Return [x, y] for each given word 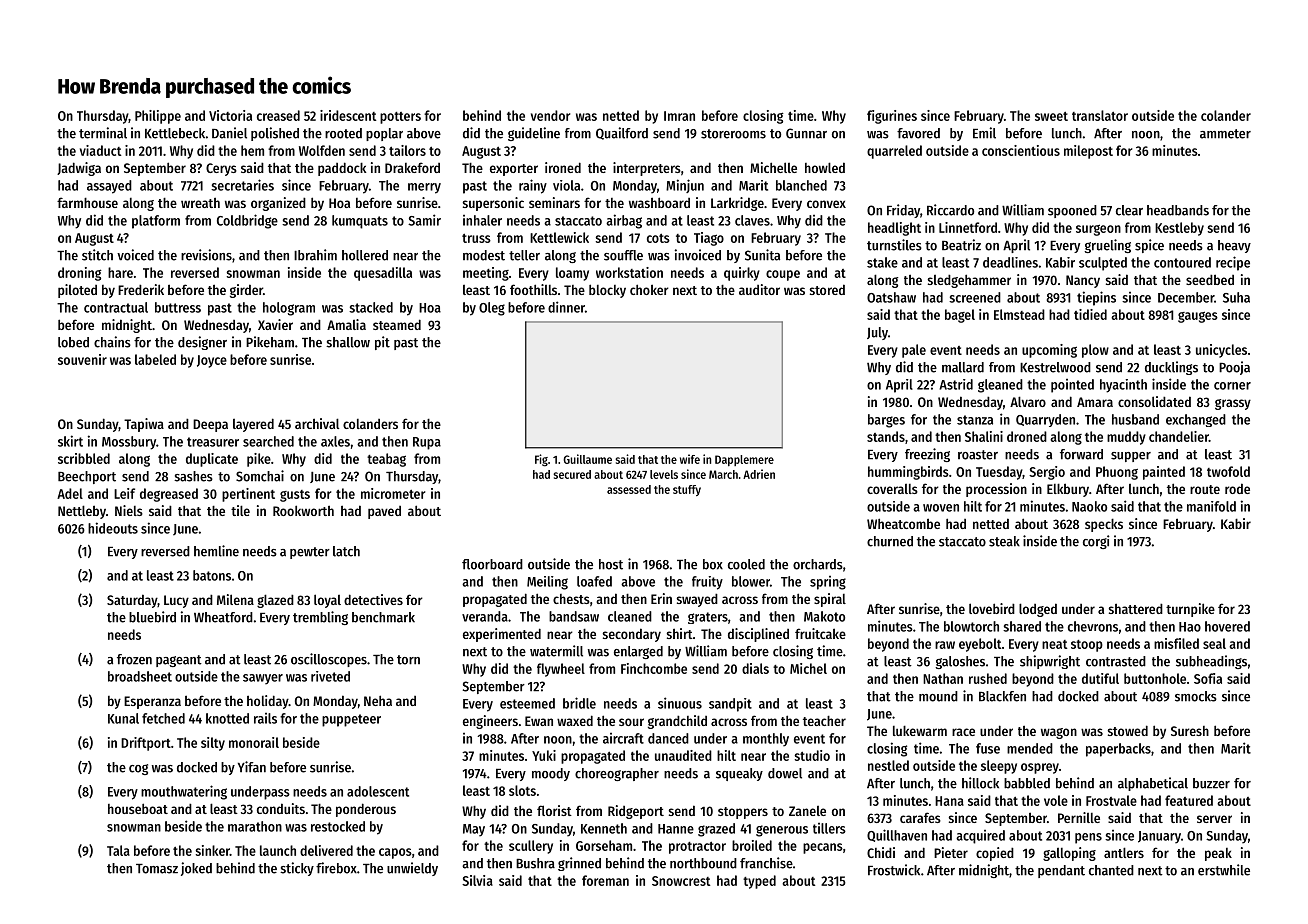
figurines [892, 117]
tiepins [1096, 298]
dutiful [1100, 678]
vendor [550, 115]
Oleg [492, 309]
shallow [348, 342]
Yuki [544, 755]
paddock [342, 169]
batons [212, 575]
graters [708, 618]
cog [138, 769]
